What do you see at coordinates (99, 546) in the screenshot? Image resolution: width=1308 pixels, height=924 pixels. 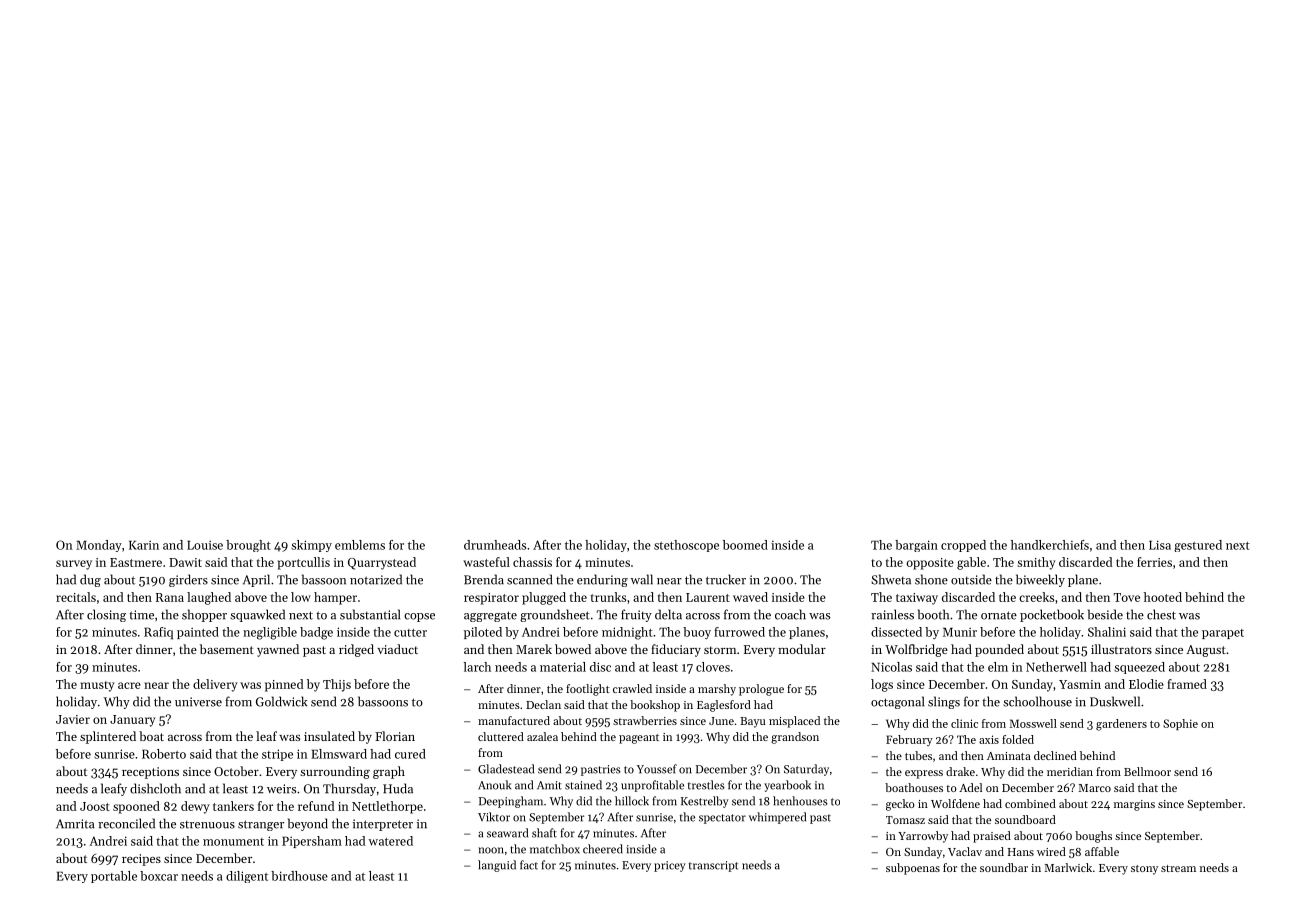 I see `Monday` at bounding box center [99, 546].
